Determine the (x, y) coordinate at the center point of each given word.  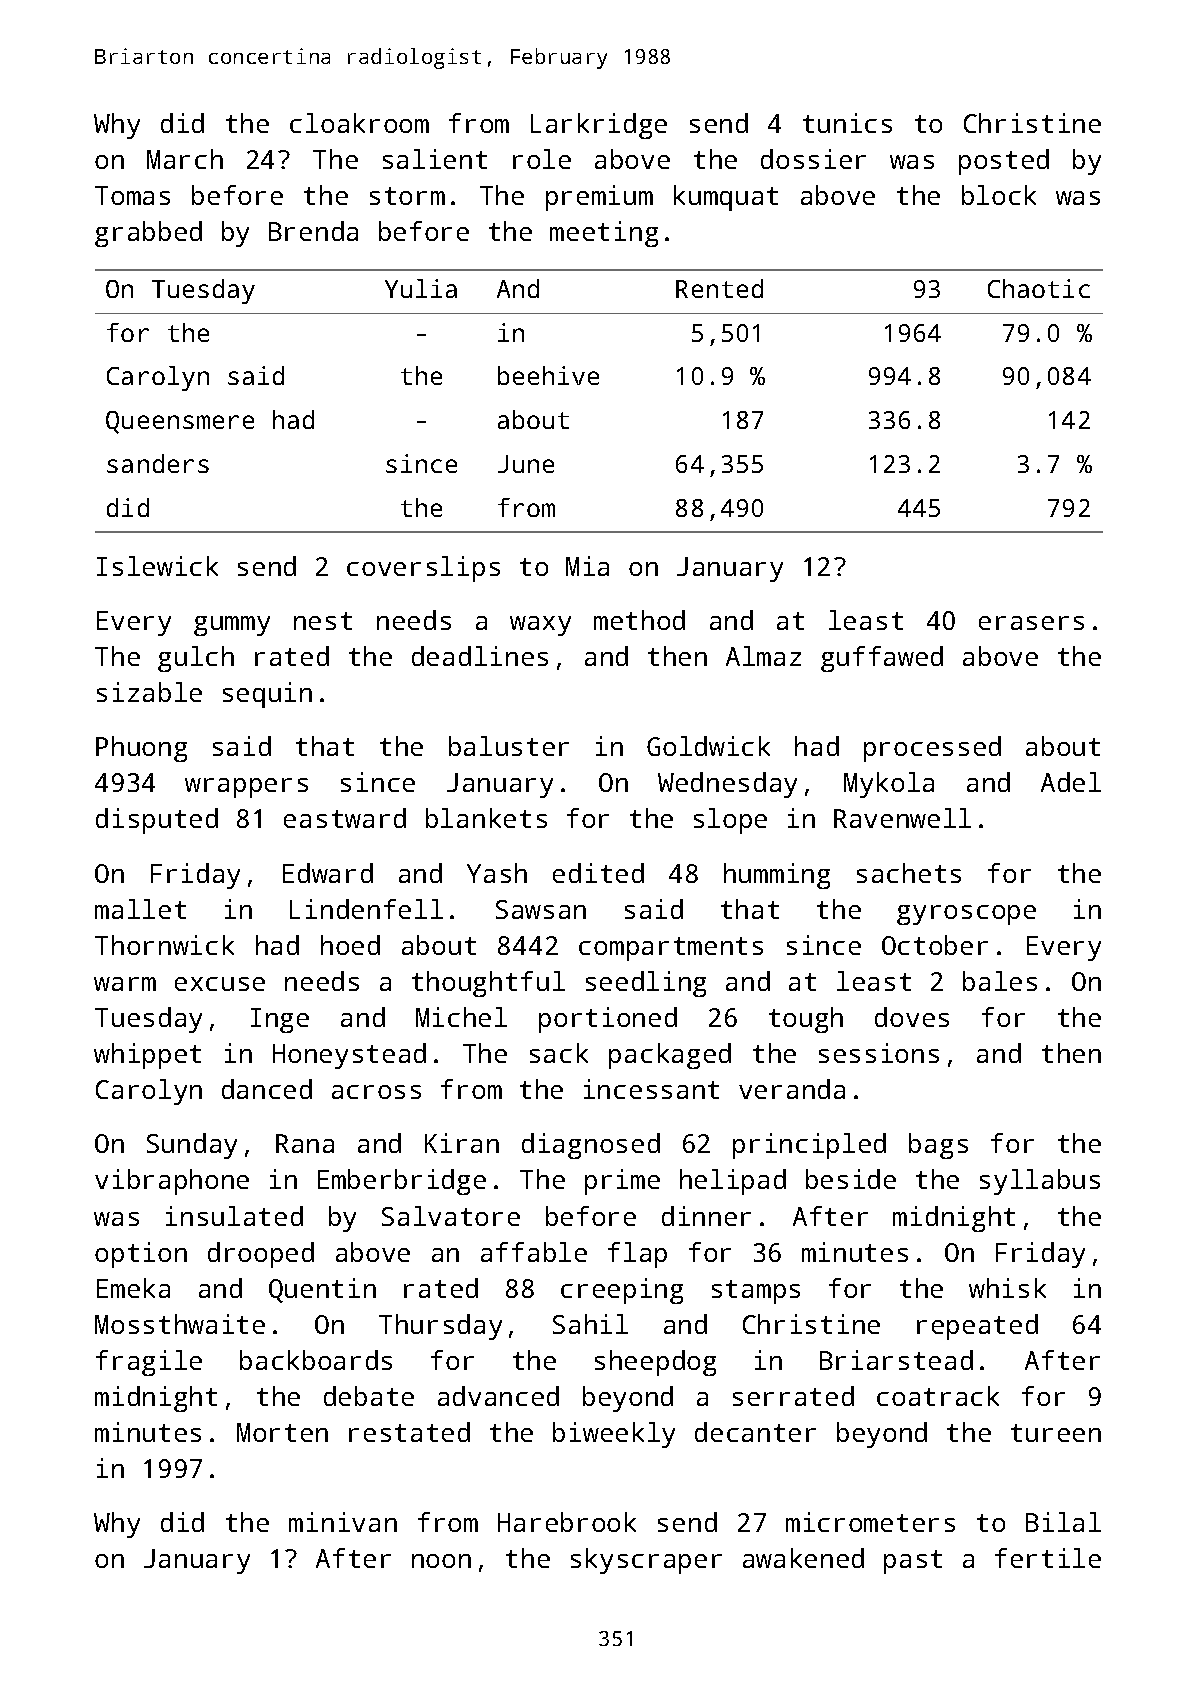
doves (912, 1017)
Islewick (157, 566)
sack (559, 1053)
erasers (1031, 623)
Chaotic (1039, 288)
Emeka (133, 1288)
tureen (1056, 1433)
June (526, 464)
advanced (498, 1396)
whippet (147, 1056)
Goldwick (708, 746)
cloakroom (359, 123)
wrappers (246, 788)
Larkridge (599, 126)
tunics (847, 123)
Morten (282, 1432)
